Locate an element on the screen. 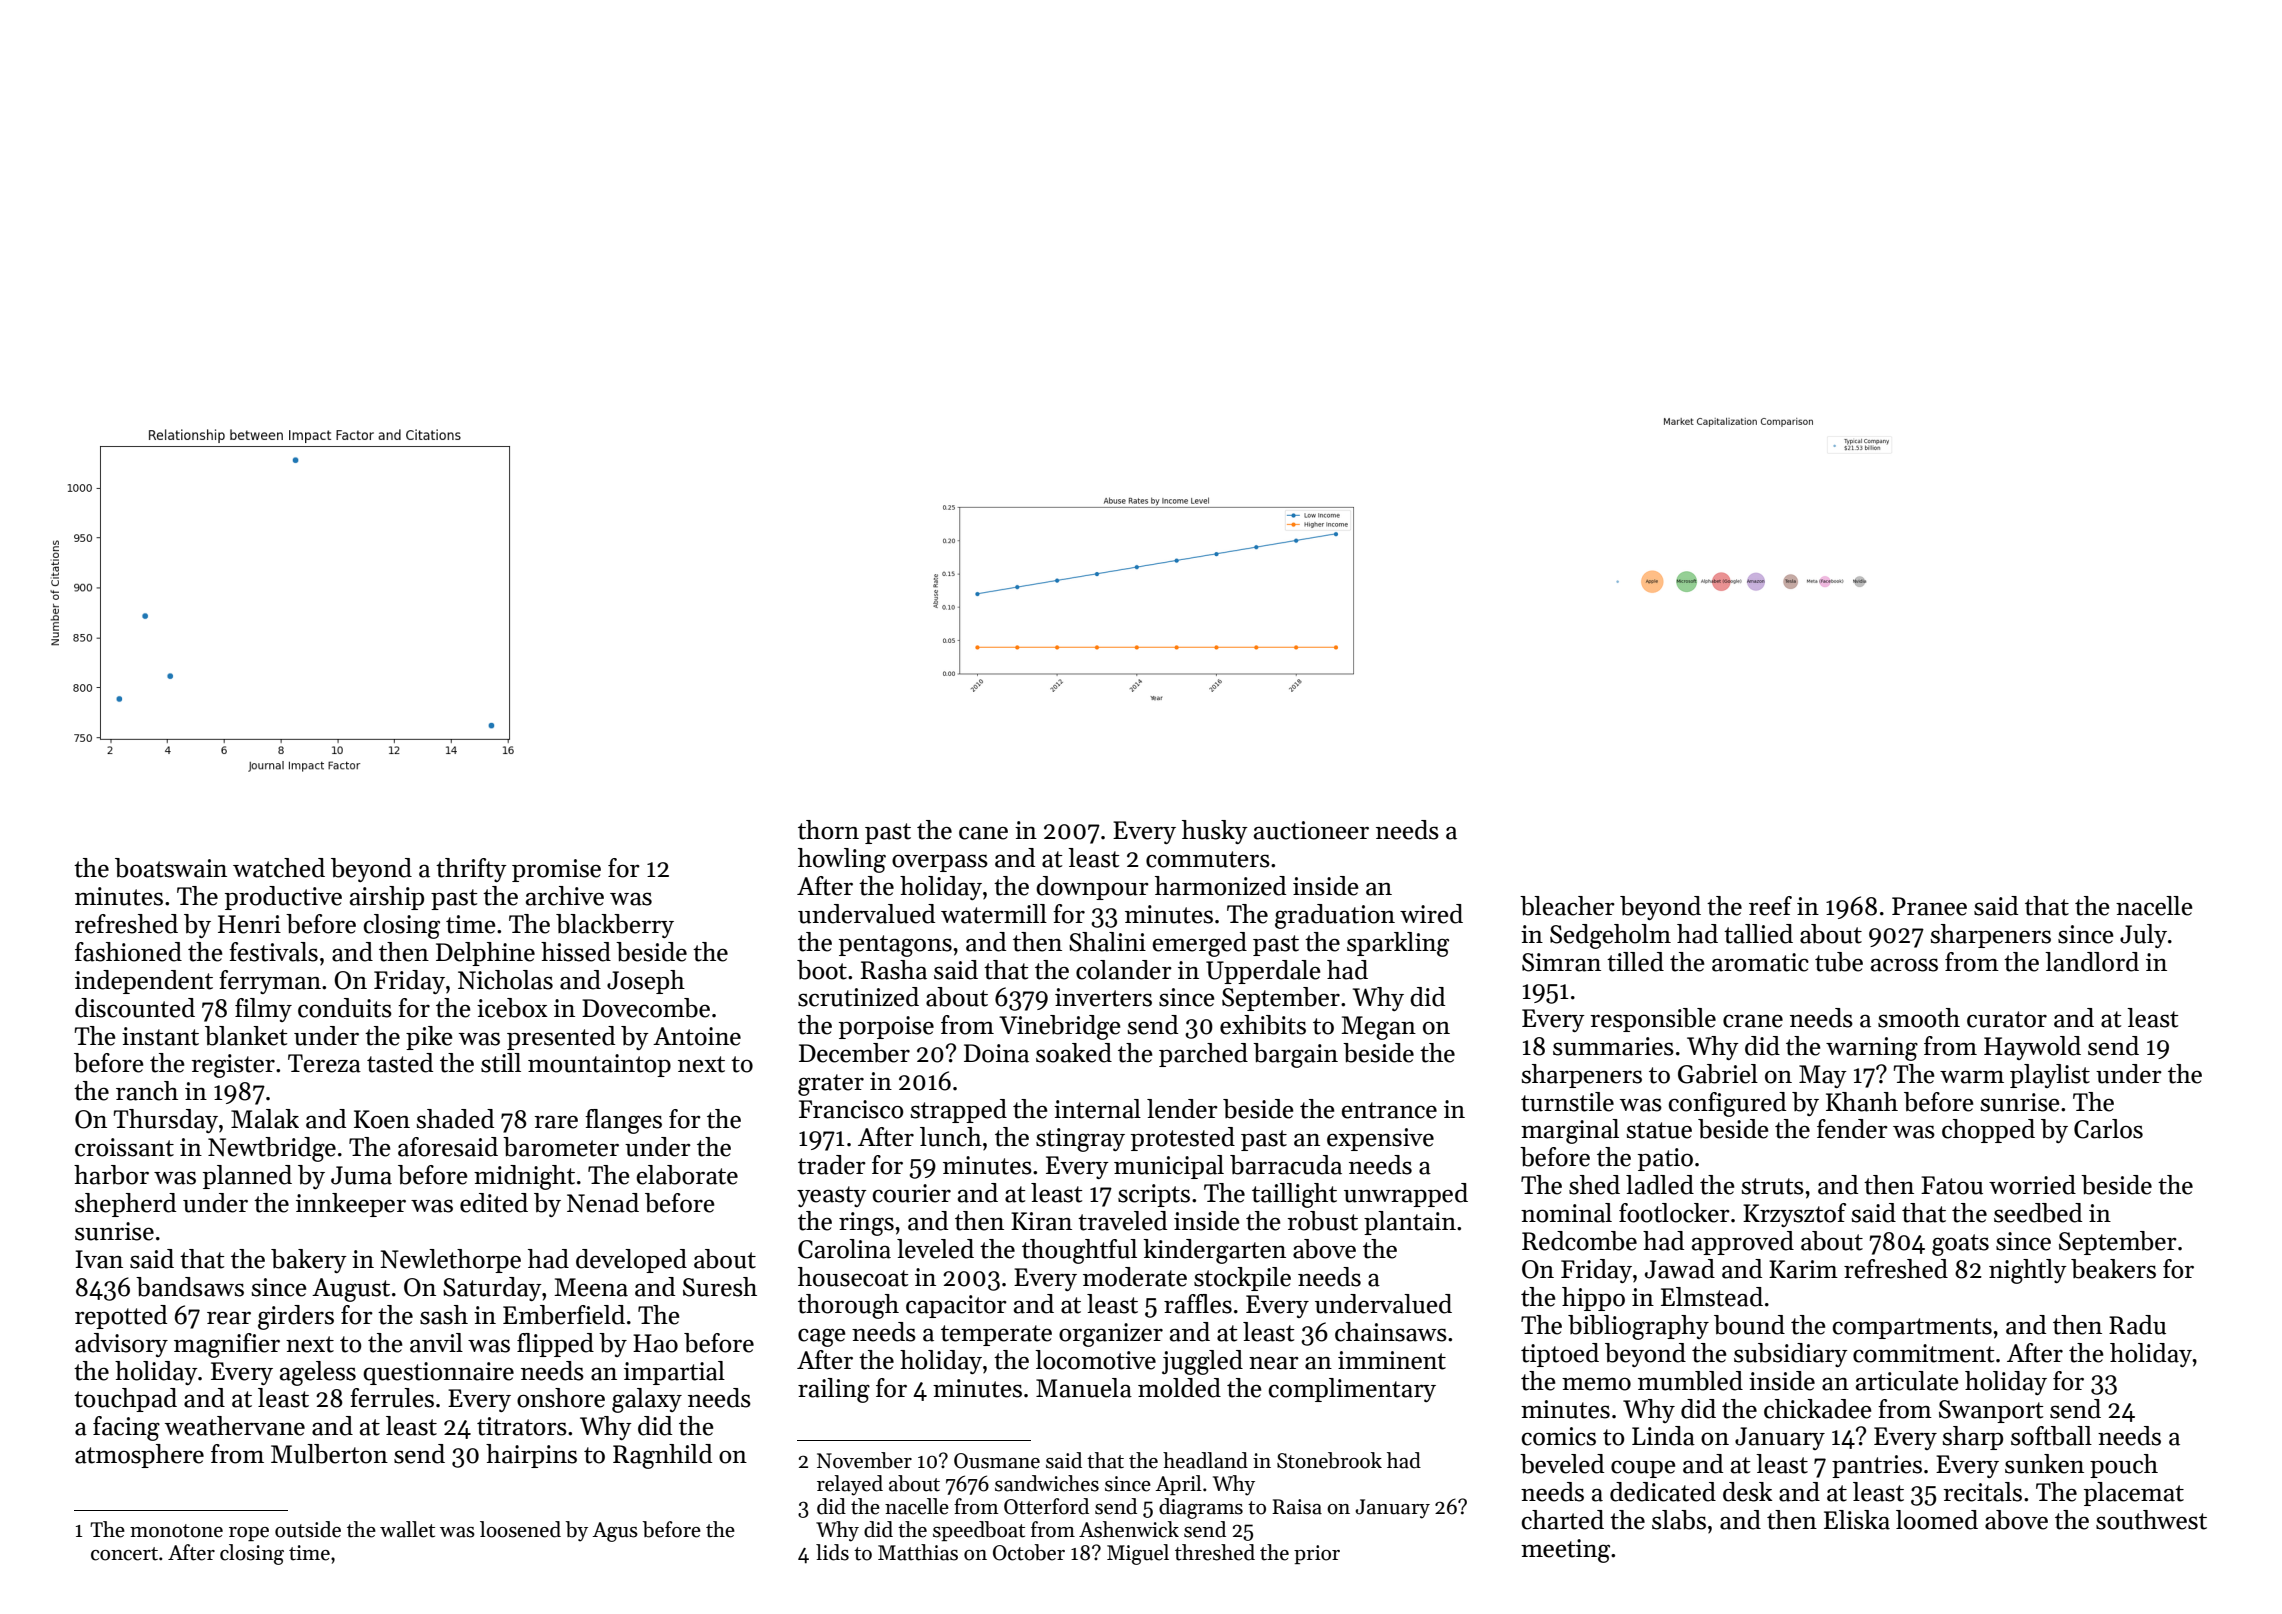 This screenshot has width=2282, height=1614. playlist is located at coordinates (2050, 1076).
